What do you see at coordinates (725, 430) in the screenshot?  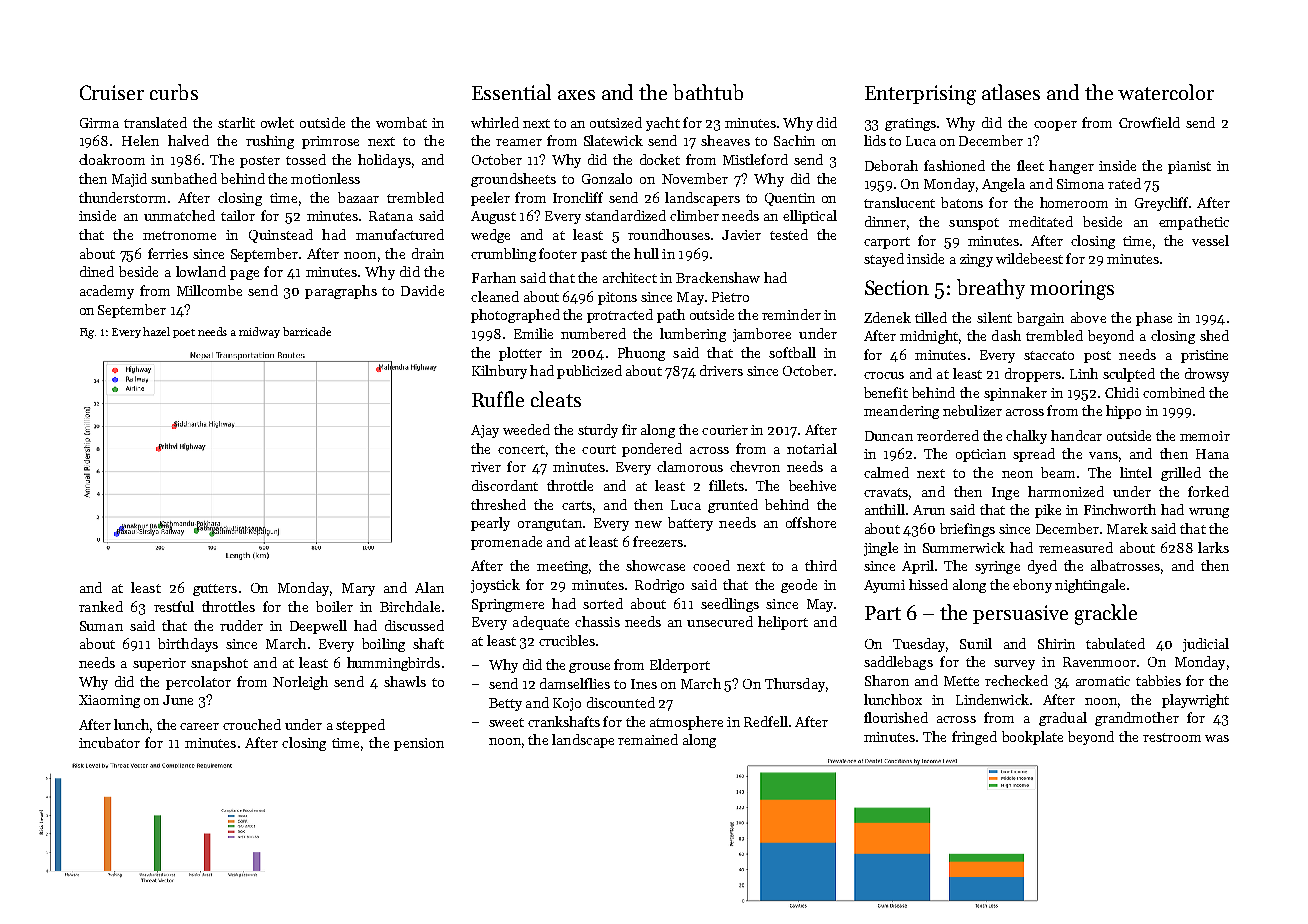 I see `courier` at bounding box center [725, 430].
